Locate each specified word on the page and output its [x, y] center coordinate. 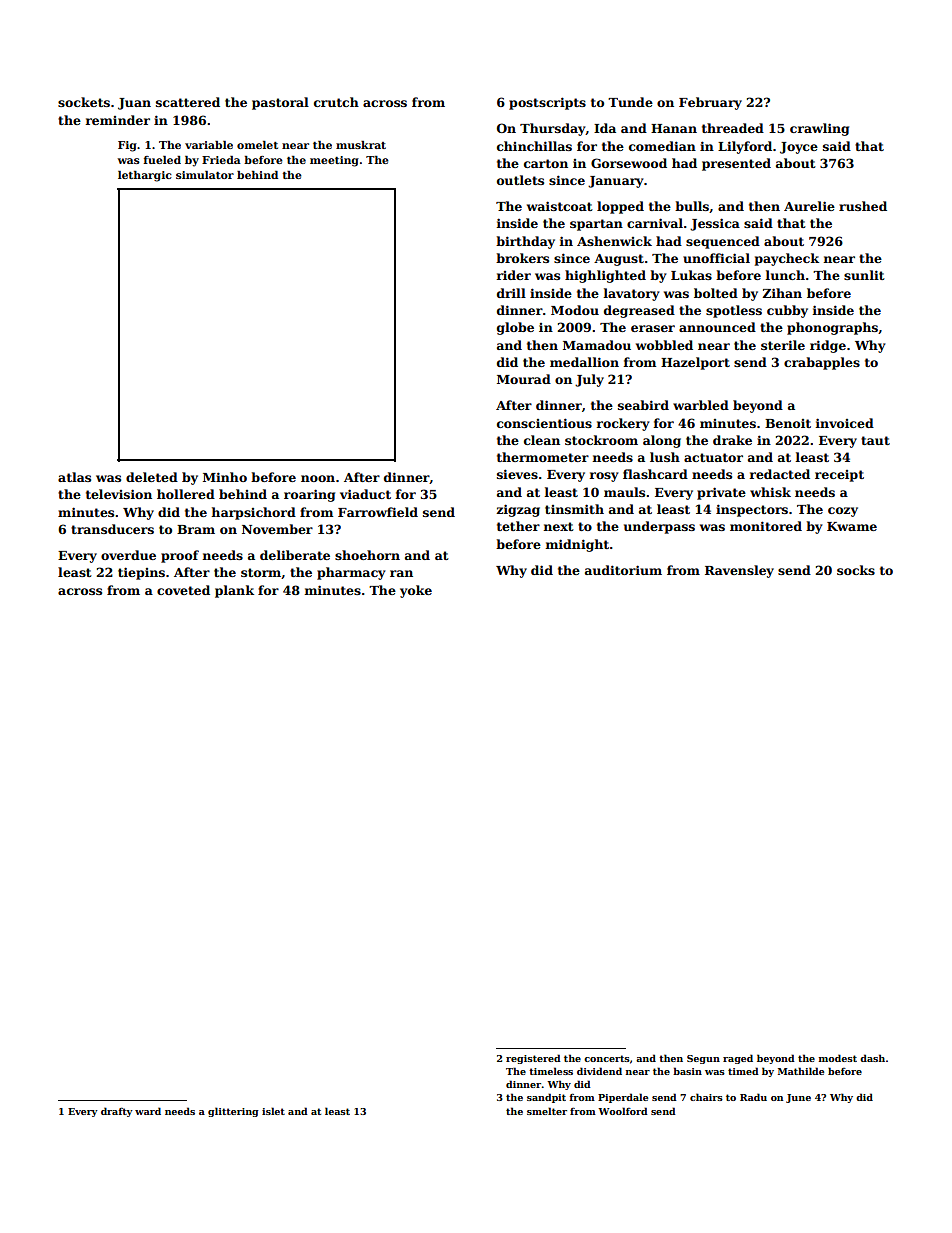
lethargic [145, 176]
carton [546, 163]
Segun [703, 1059]
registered [533, 1059]
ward [148, 1111]
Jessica [715, 224]
